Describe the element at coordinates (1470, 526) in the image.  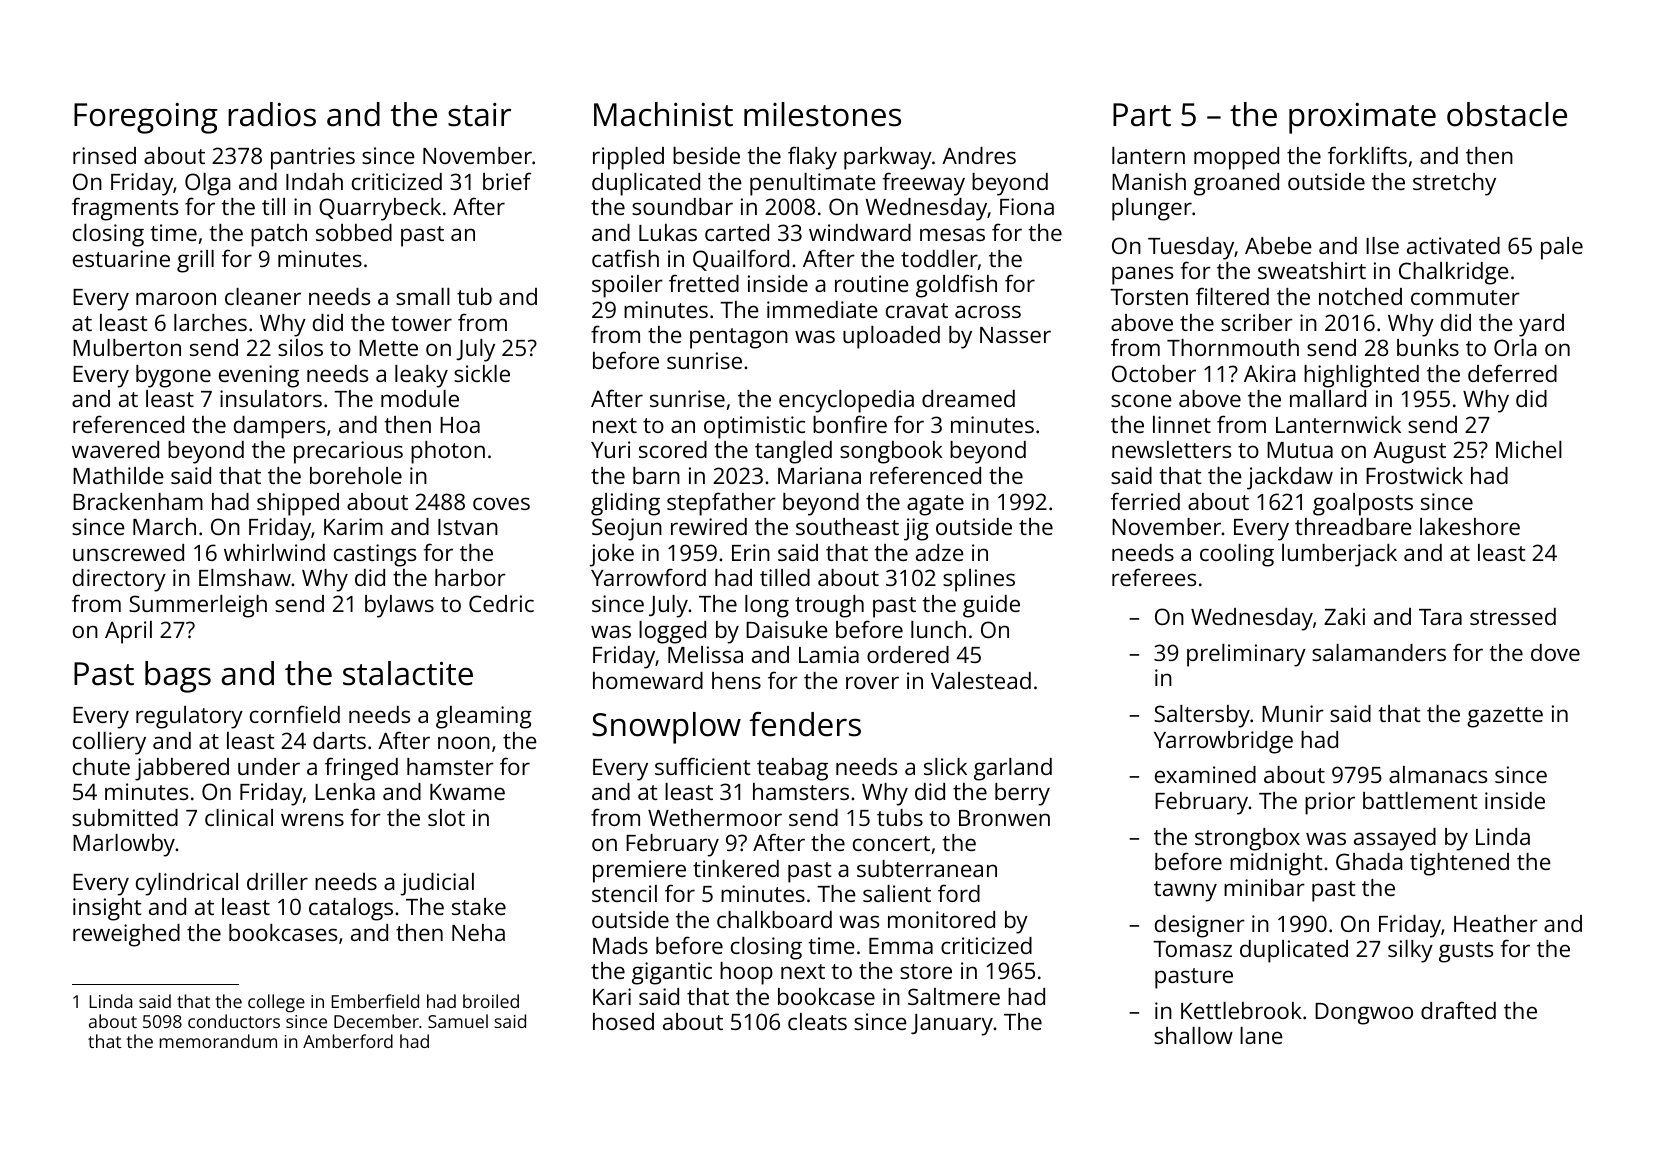
I see `lakeshore` at that location.
